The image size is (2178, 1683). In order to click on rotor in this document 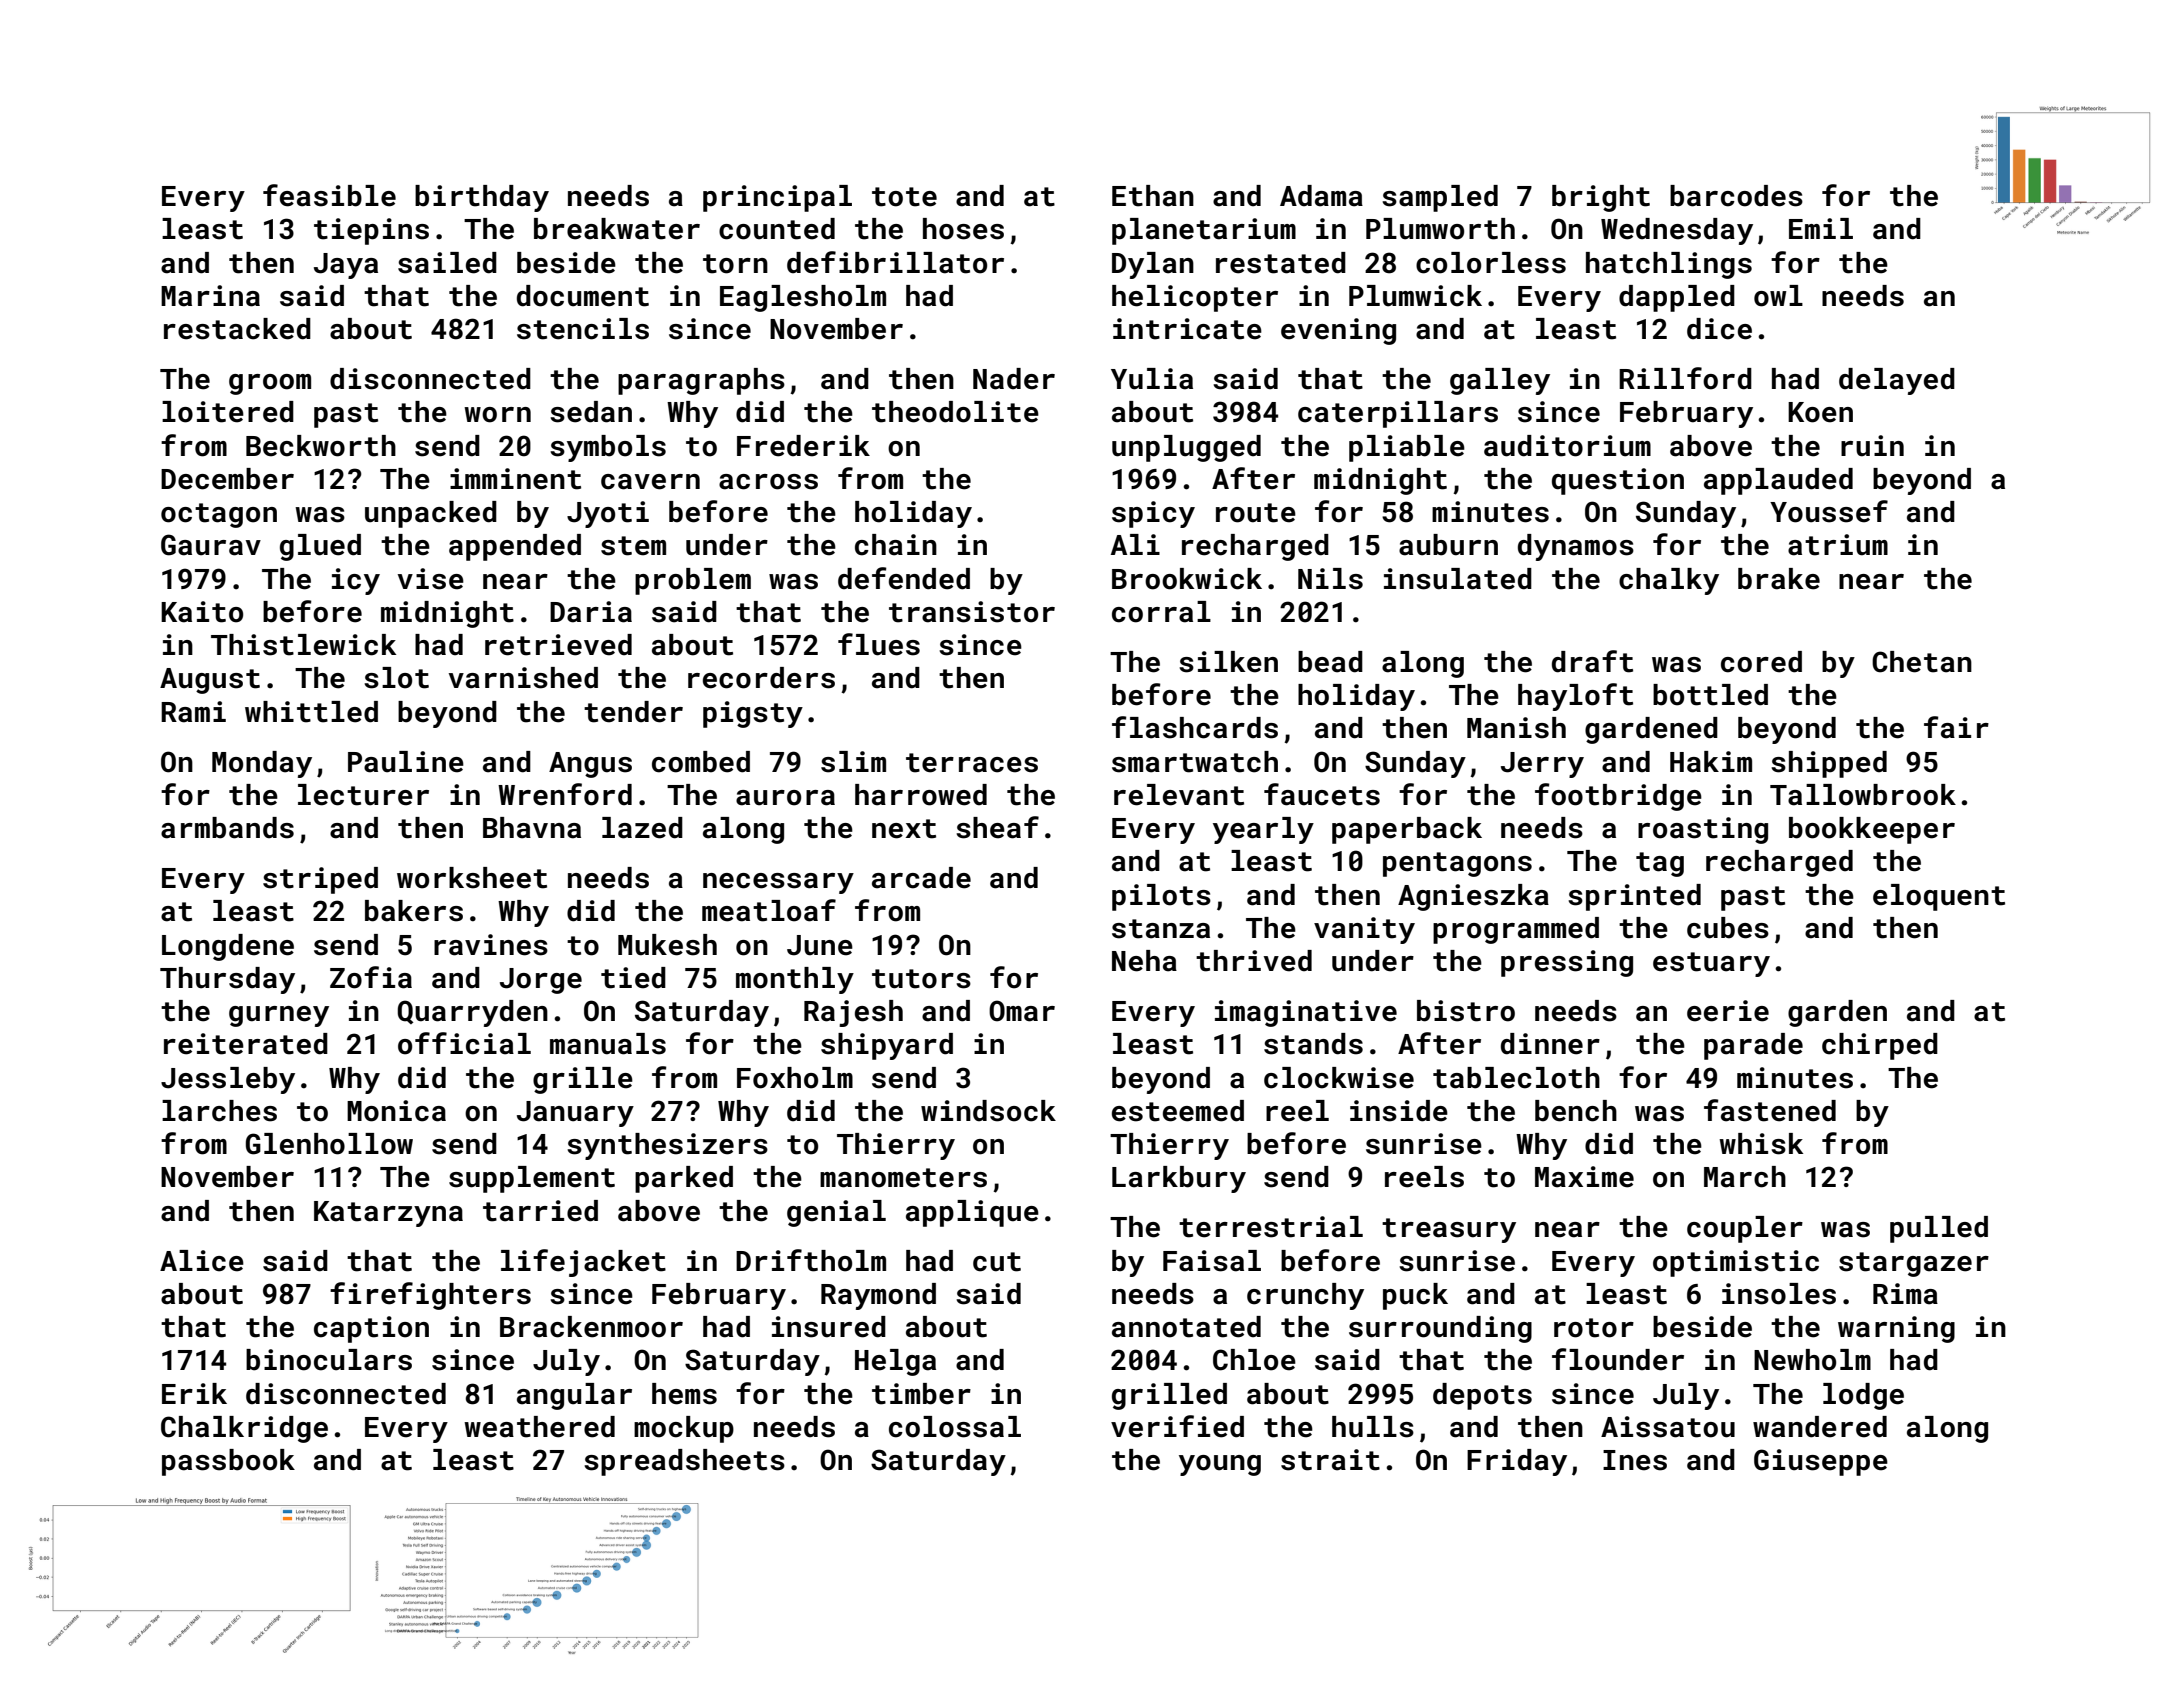, I will do `click(1594, 1328)`.
